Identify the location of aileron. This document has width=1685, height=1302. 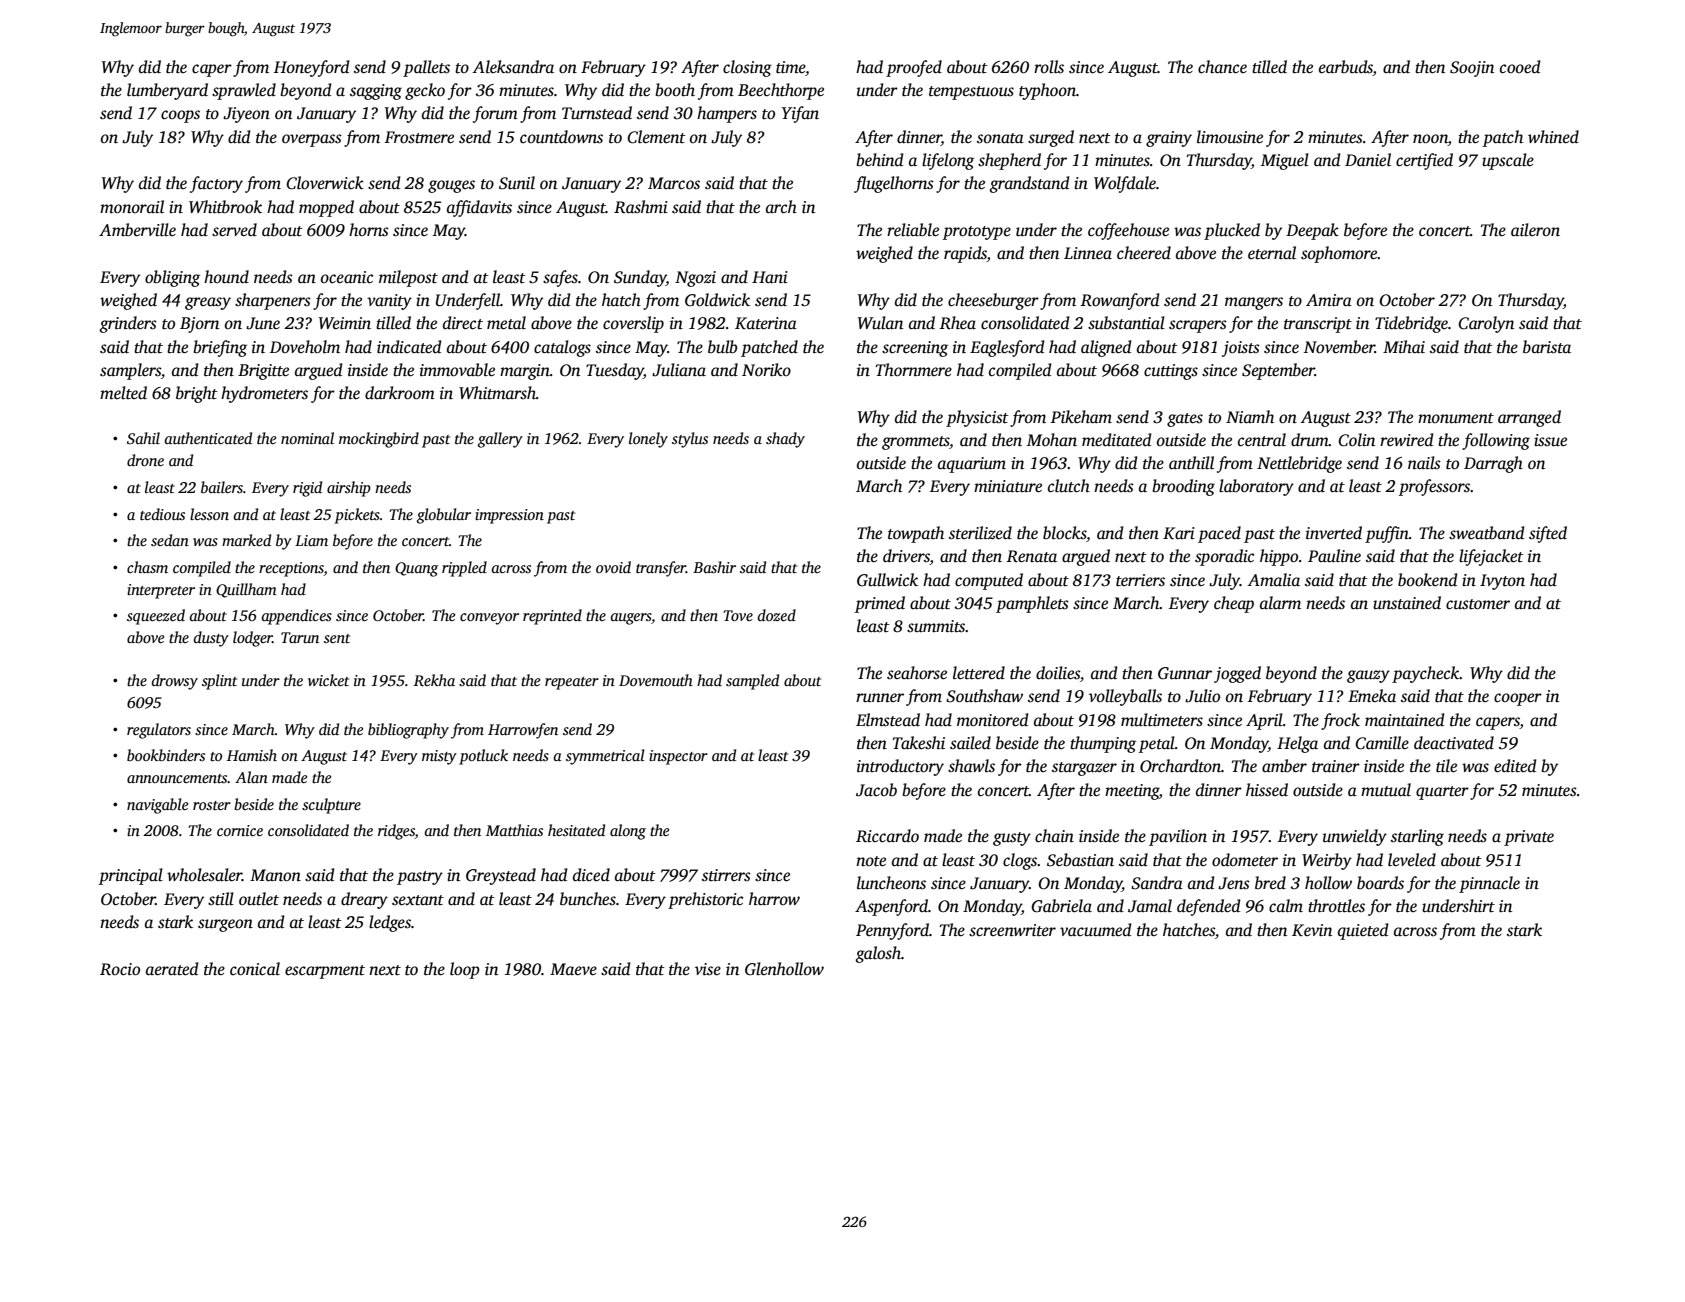
(1535, 229).
